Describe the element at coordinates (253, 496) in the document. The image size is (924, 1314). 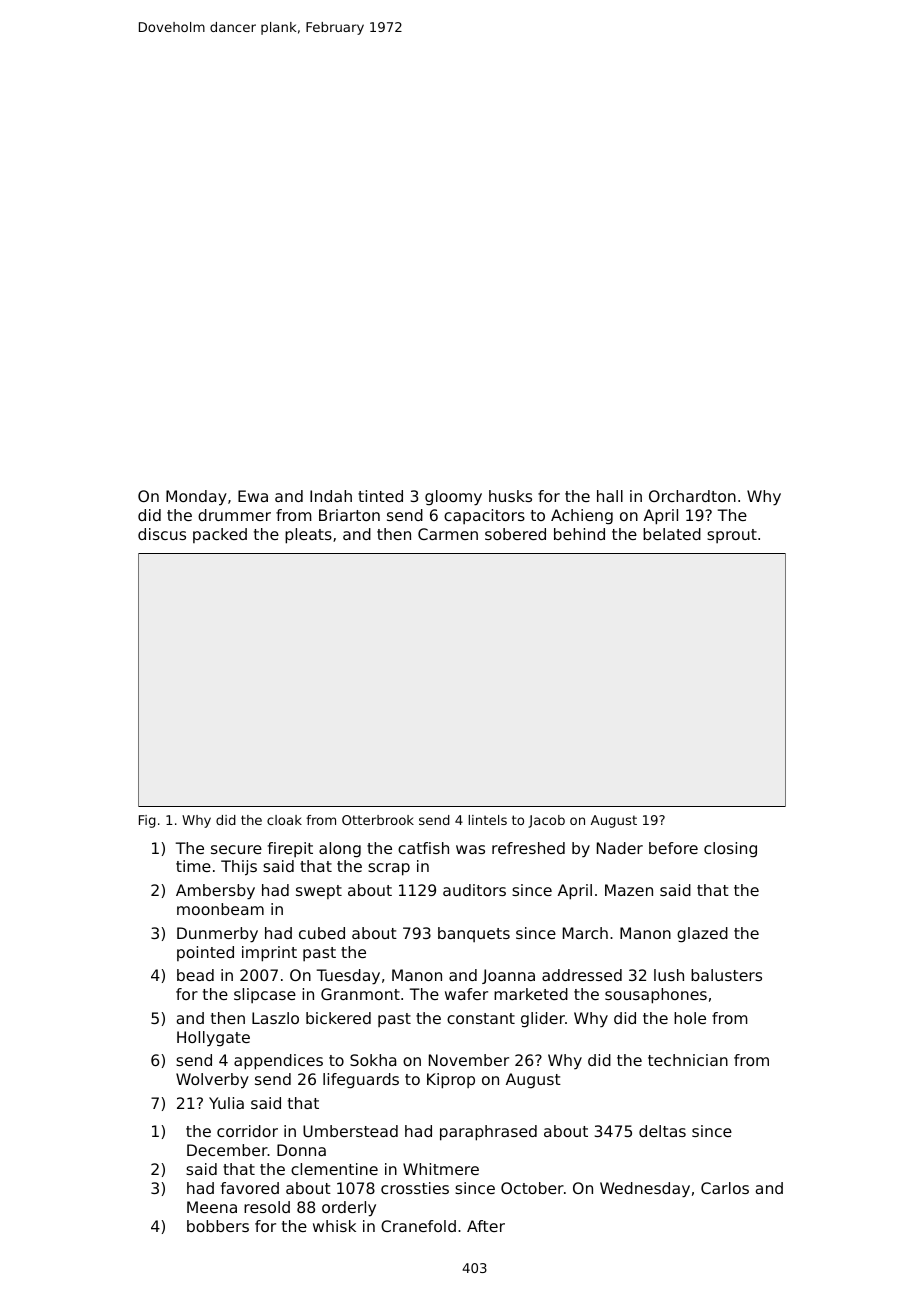
I see `Ewa` at that location.
